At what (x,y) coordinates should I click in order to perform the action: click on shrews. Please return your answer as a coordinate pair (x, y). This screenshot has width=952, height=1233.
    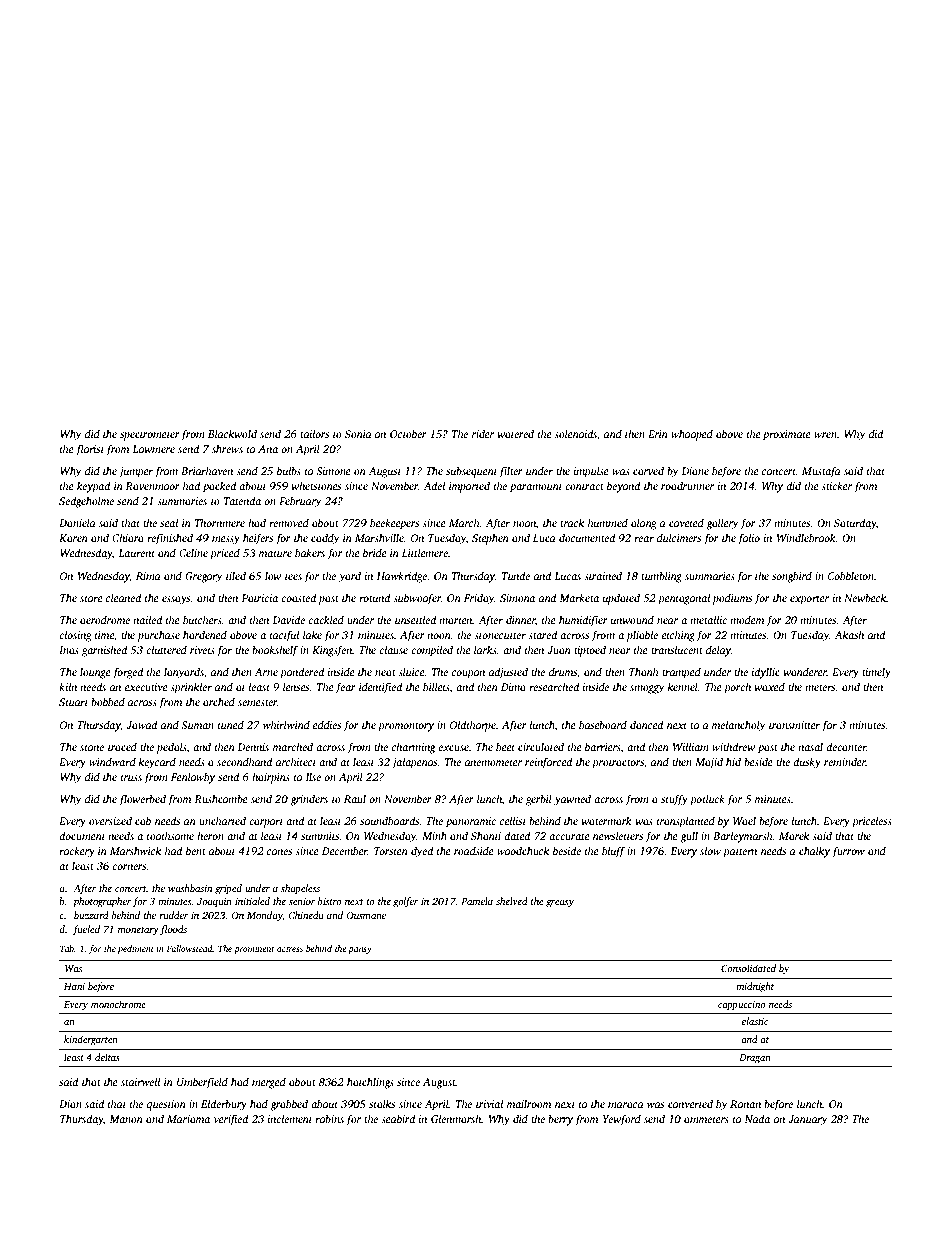
    Looking at the image, I should click on (227, 448).
